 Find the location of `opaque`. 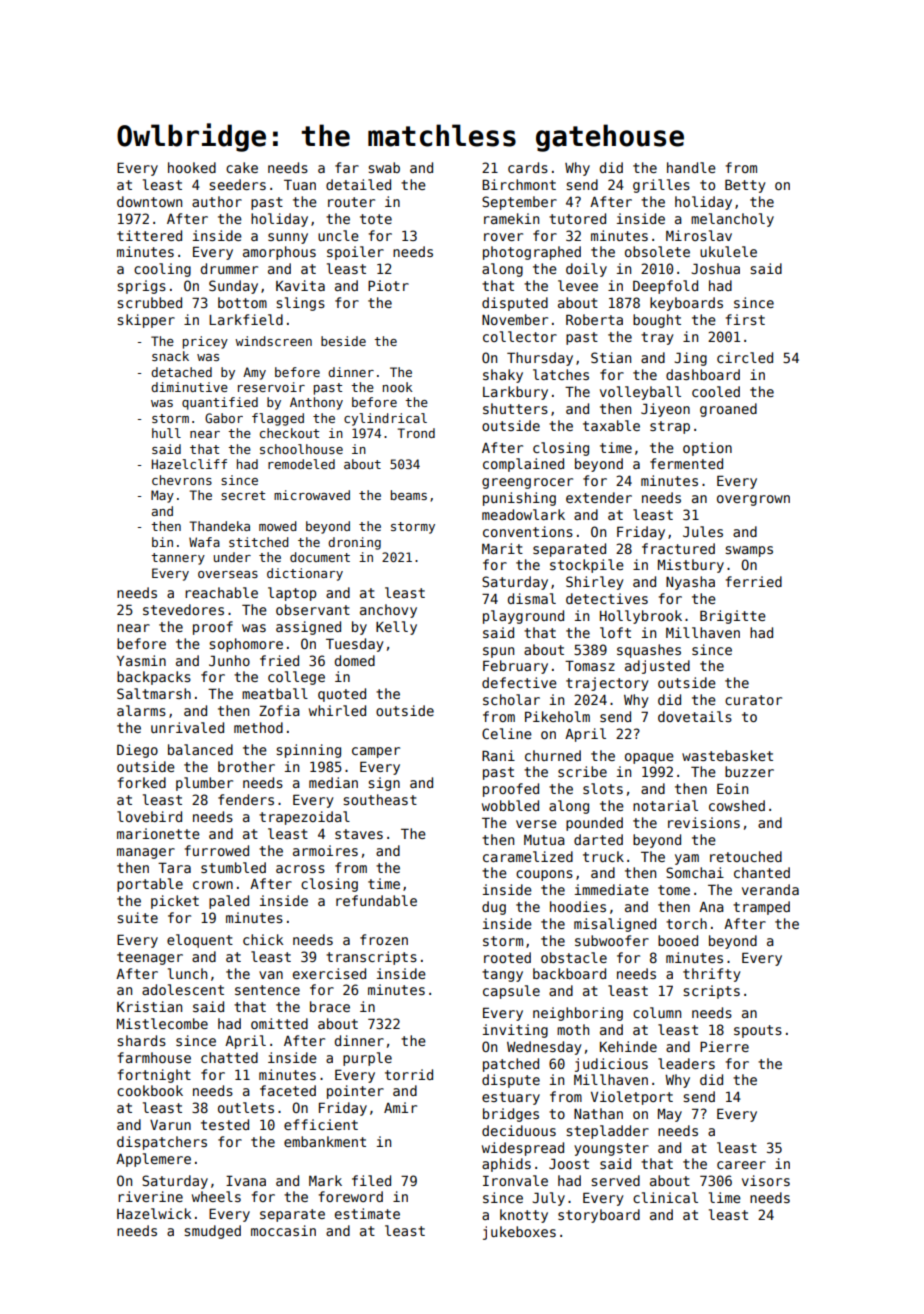

opaque is located at coordinates (649, 758).
